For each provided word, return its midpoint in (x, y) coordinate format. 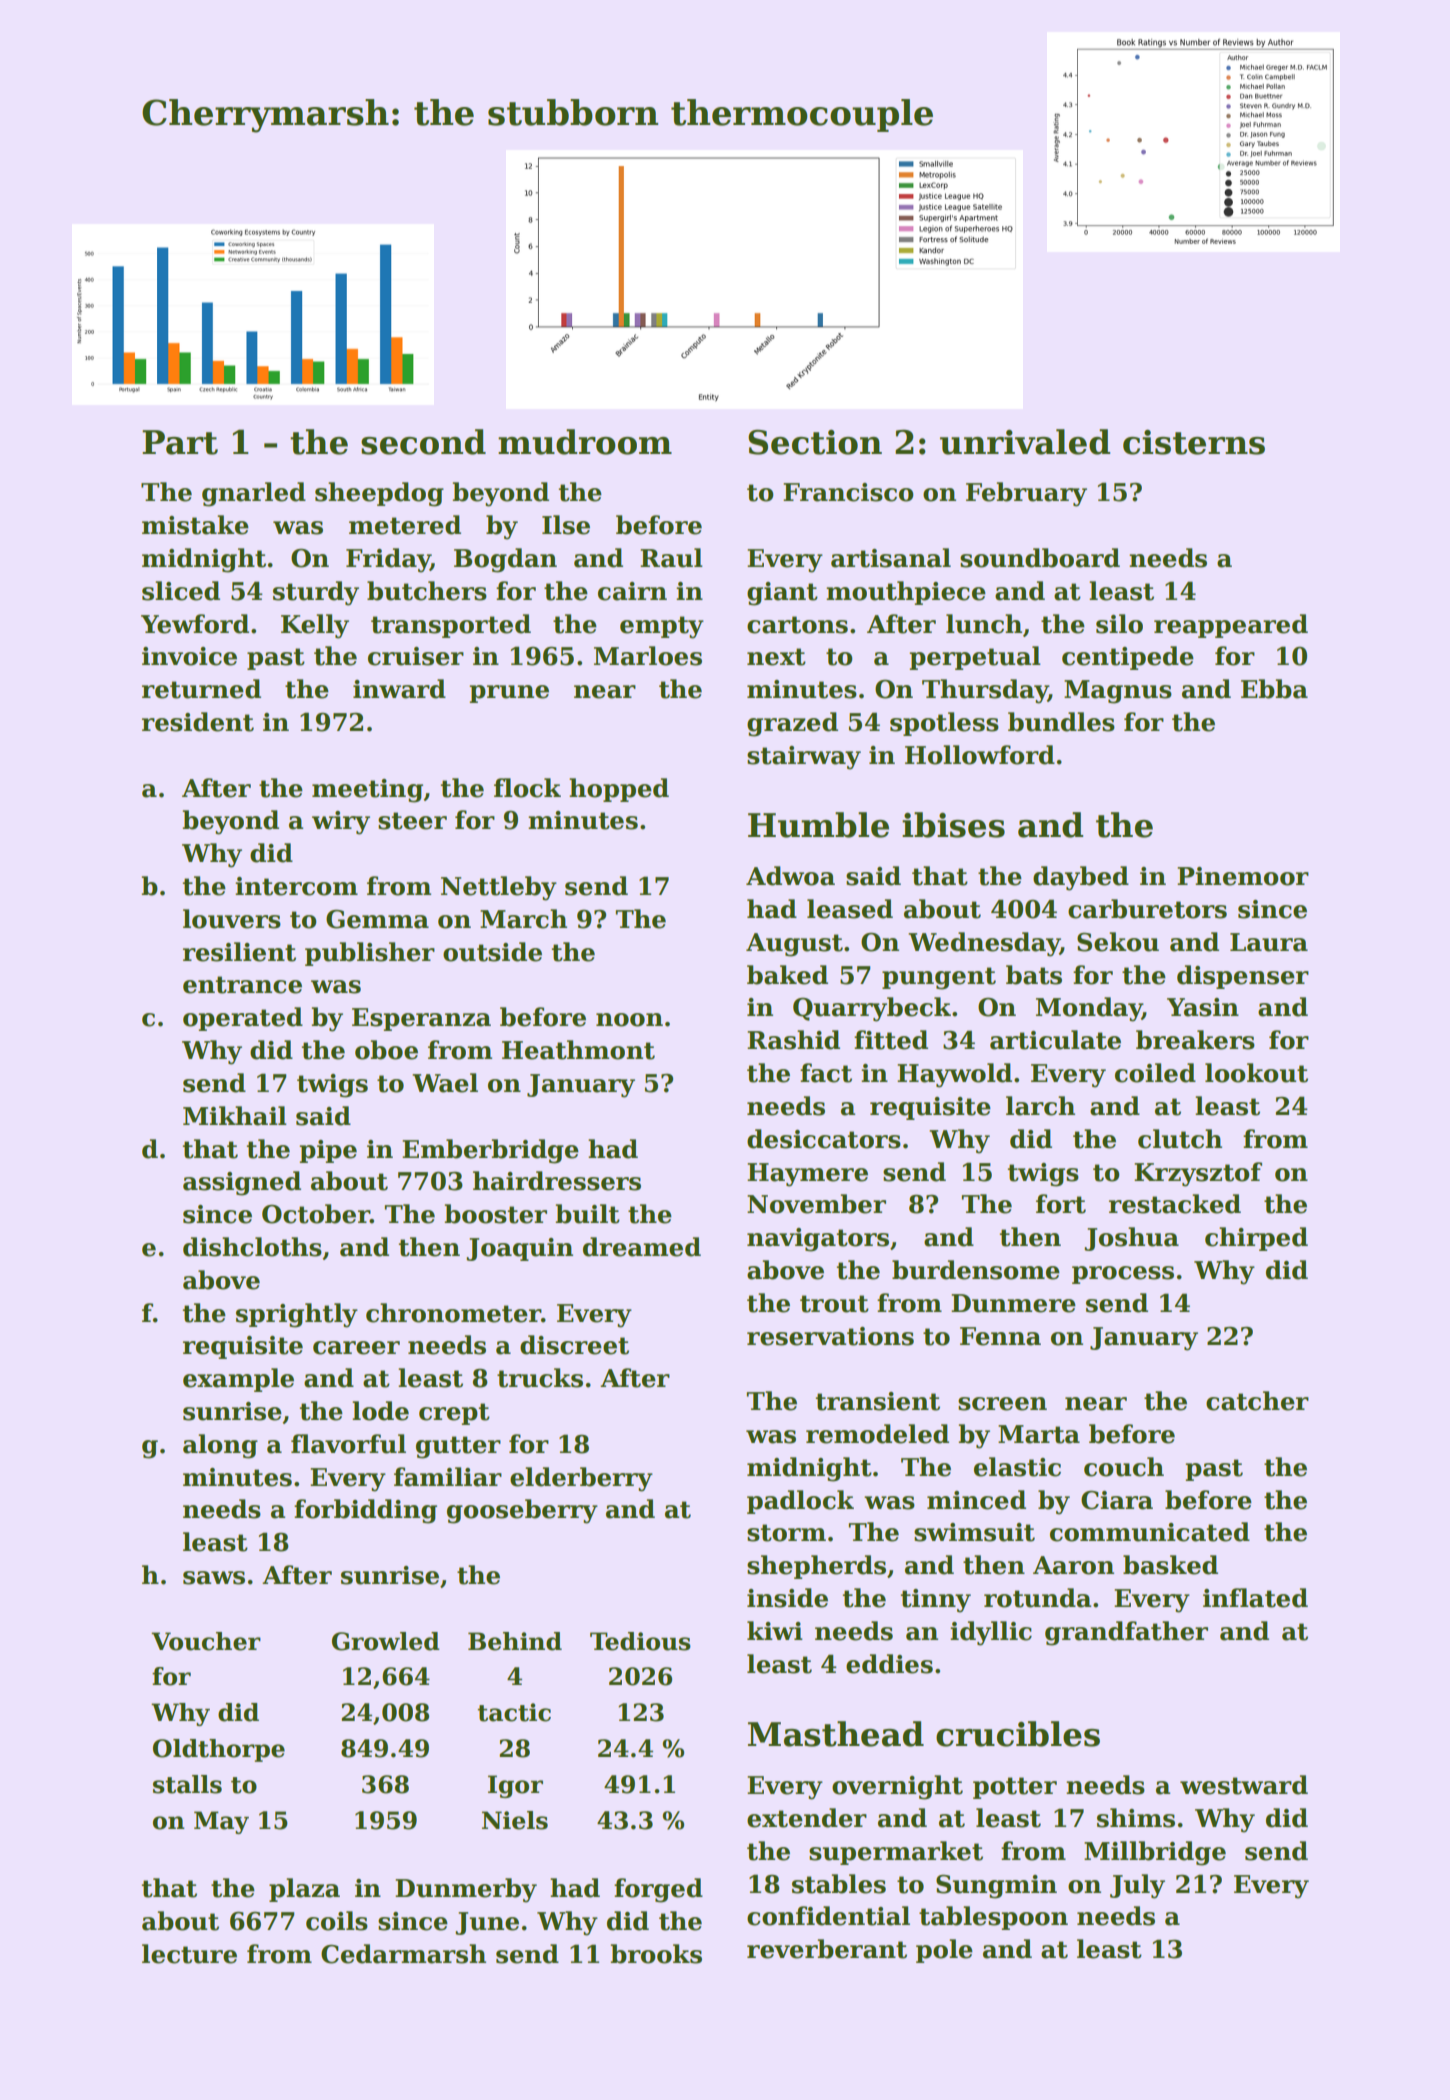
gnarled (254, 494)
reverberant (827, 1949)
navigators (818, 1240)
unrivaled (1025, 442)
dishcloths (252, 1247)
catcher (1257, 1401)
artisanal (891, 558)
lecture (189, 1954)
